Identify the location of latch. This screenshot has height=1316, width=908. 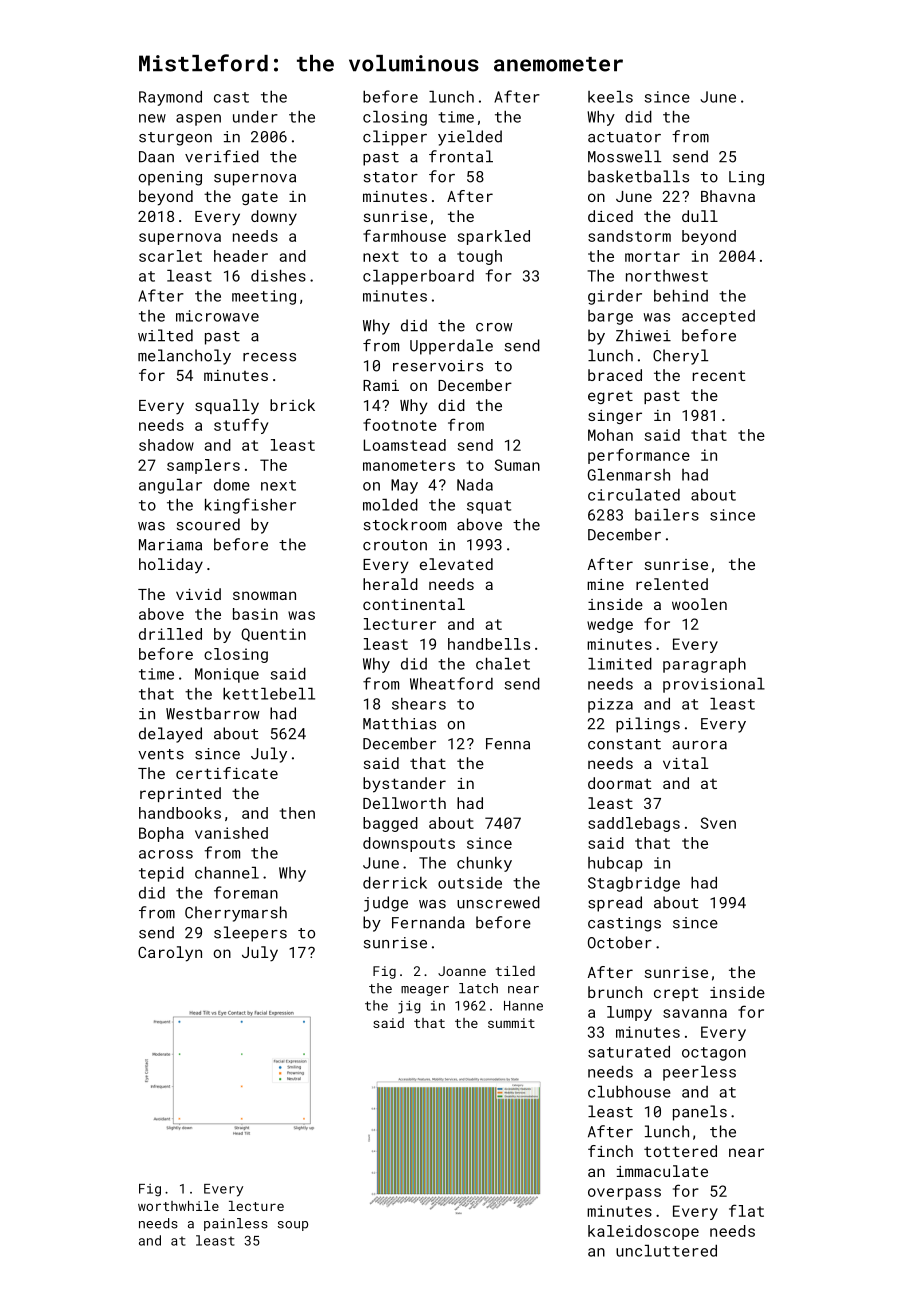
(478, 988).
